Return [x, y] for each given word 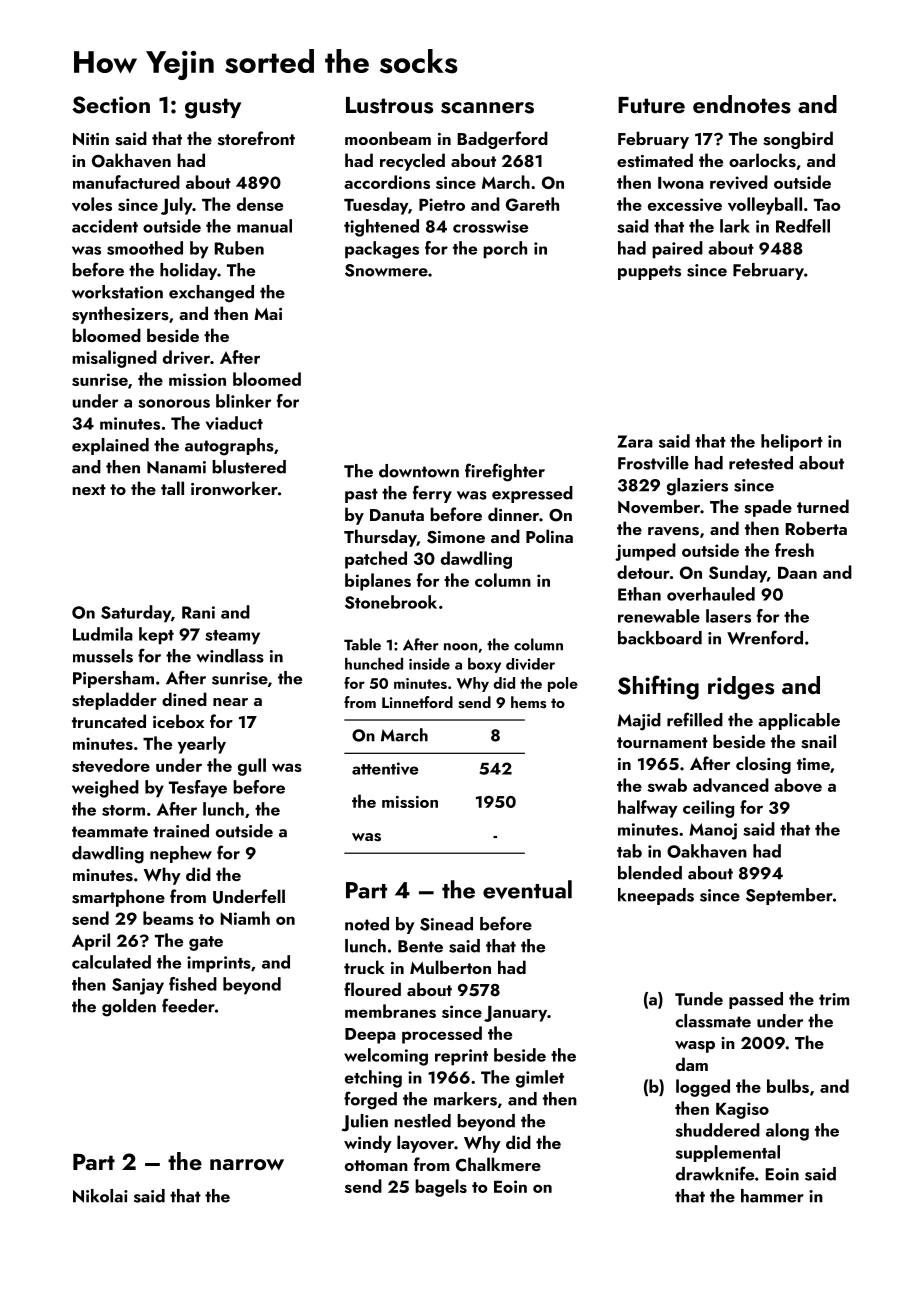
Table [362, 644]
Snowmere [386, 270]
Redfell [803, 226]
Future [651, 105]
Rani [198, 612]
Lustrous [389, 105]
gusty [213, 108]
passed [756, 1000]
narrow [247, 1164]
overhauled [711, 594]
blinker [243, 401]
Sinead [446, 924]
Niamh [245, 918]
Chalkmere [498, 1164]
